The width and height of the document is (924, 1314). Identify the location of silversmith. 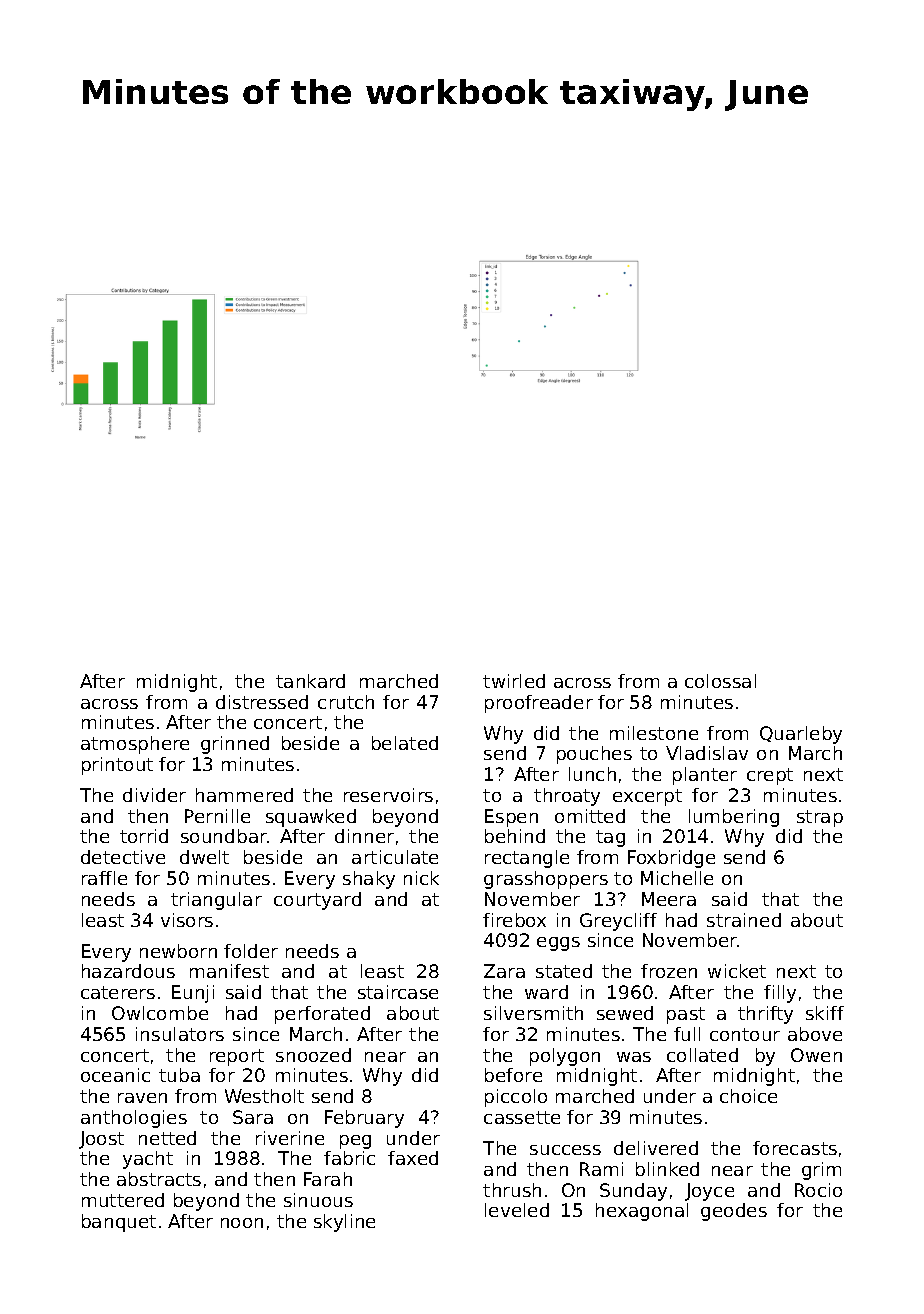
(533, 1013).
